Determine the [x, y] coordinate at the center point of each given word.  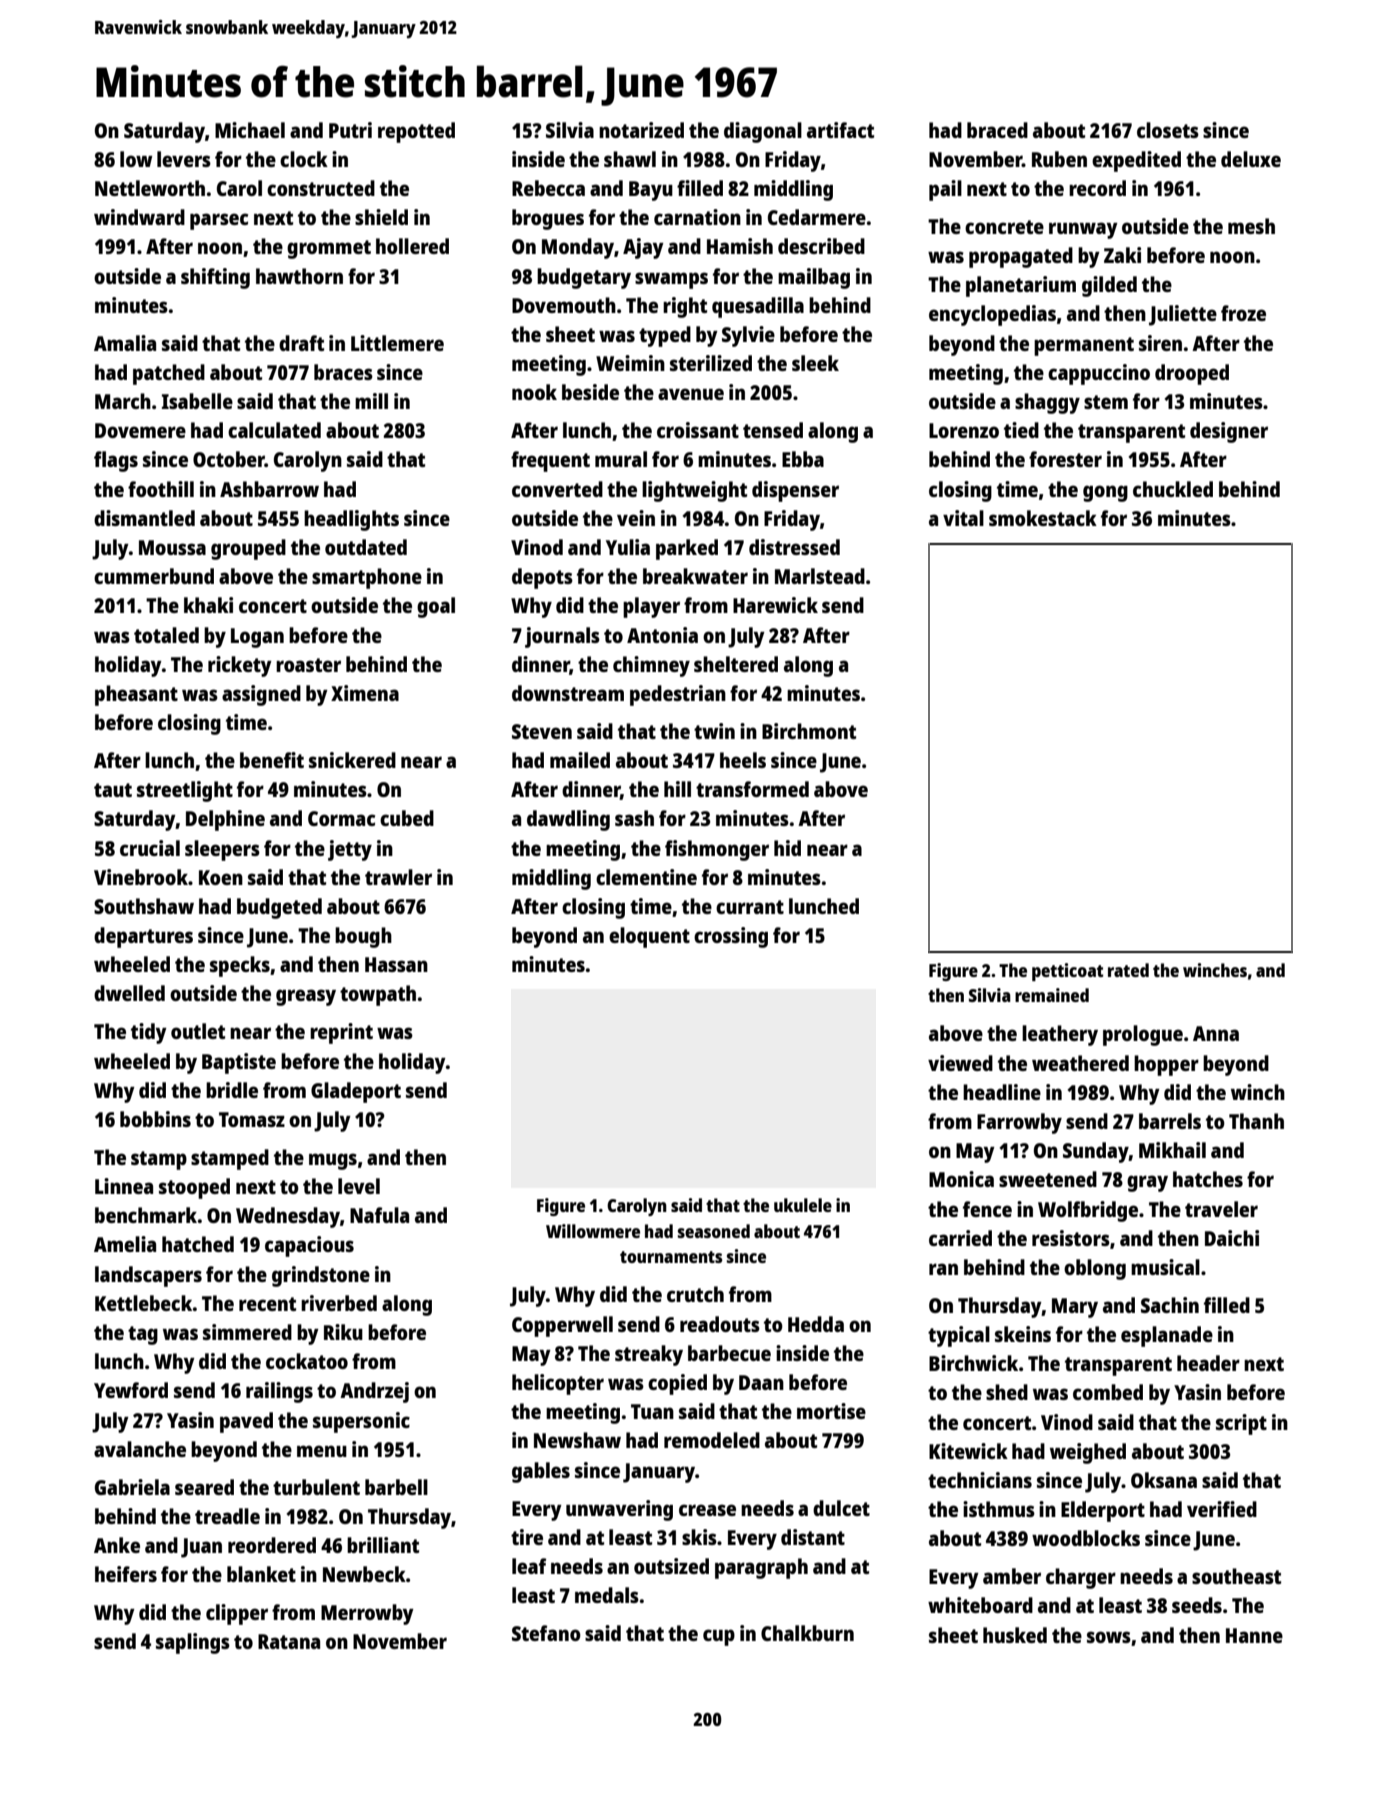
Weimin [630, 363]
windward [139, 217]
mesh [1251, 226]
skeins [1023, 1334]
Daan [761, 1382]
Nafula [379, 1215]
